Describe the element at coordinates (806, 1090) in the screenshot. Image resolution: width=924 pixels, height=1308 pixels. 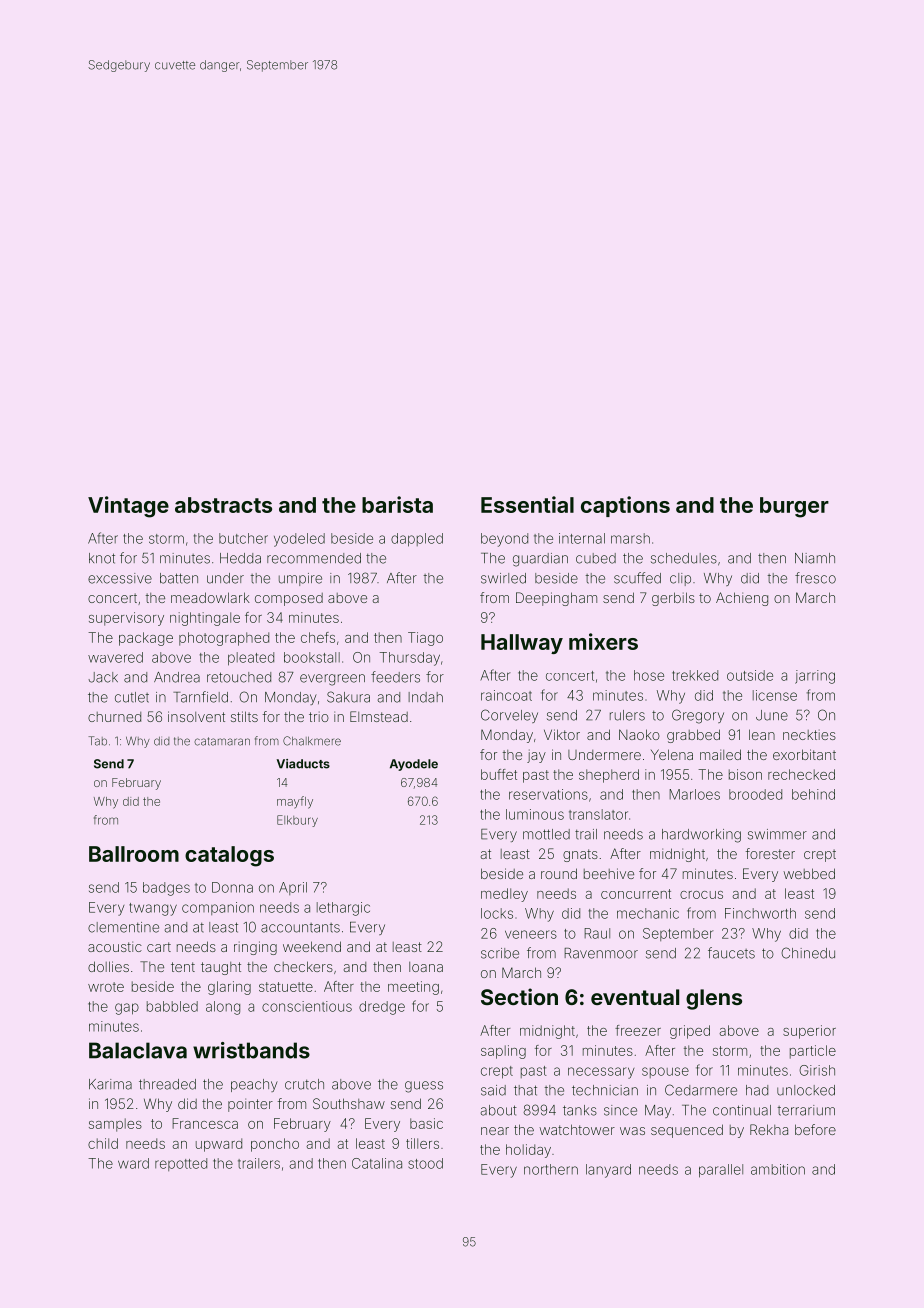
I see `unlocked` at that location.
